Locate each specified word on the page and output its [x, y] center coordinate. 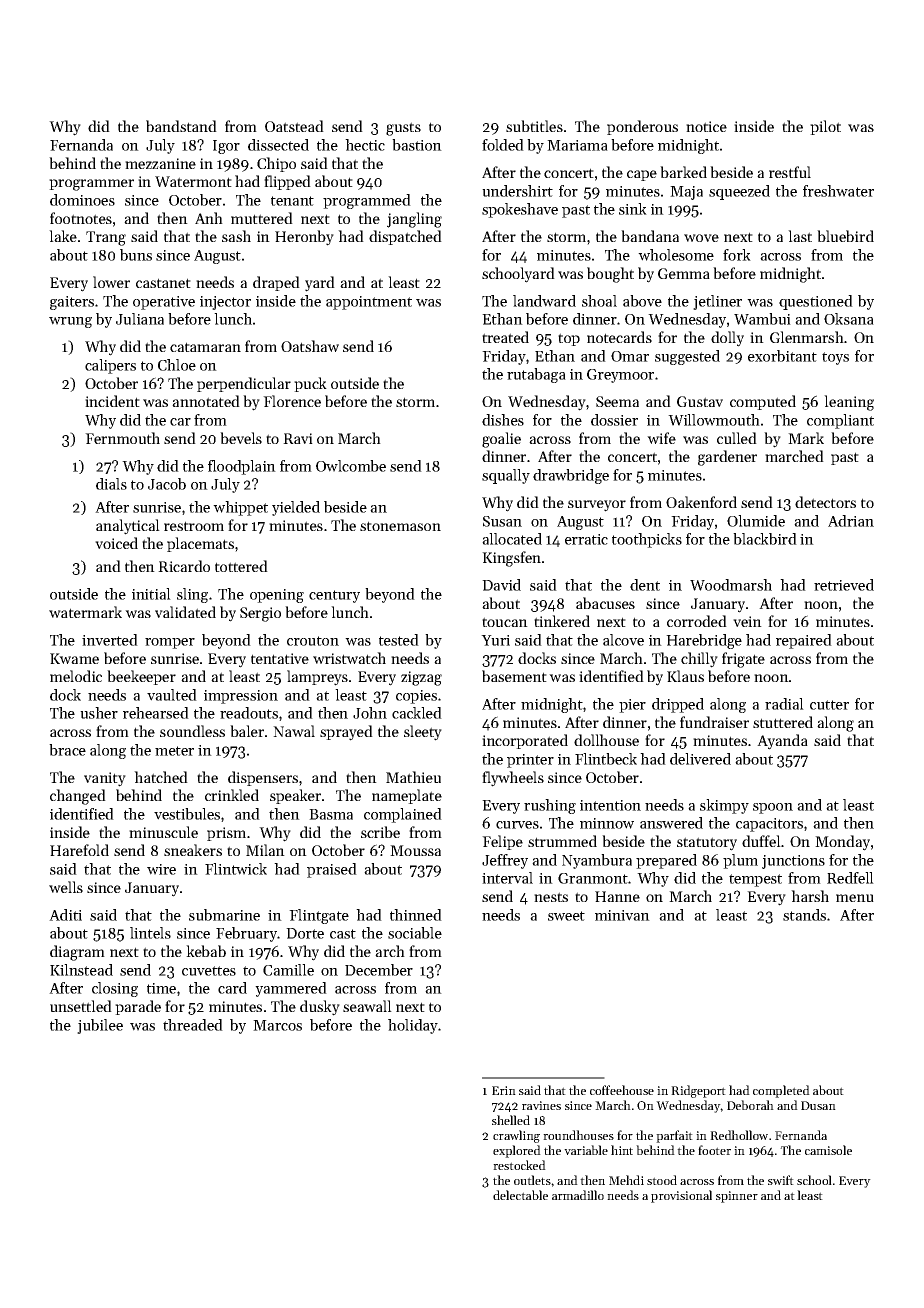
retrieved [844, 585]
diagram [77, 953]
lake [63, 236]
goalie [501, 440]
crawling [516, 1136]
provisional [681, 1196]
